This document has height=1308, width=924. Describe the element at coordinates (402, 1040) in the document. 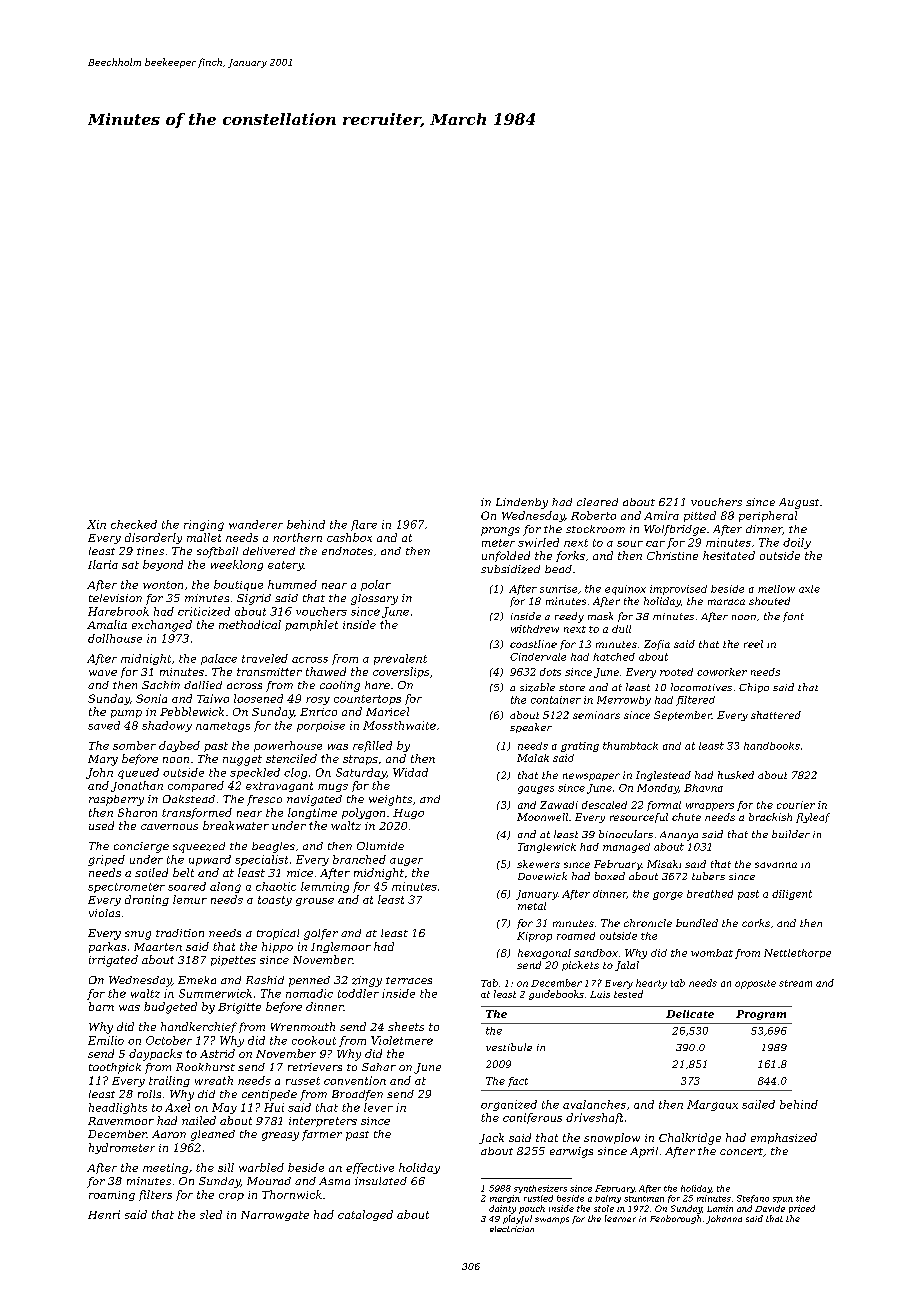

I see `Violetmere` at that location.
